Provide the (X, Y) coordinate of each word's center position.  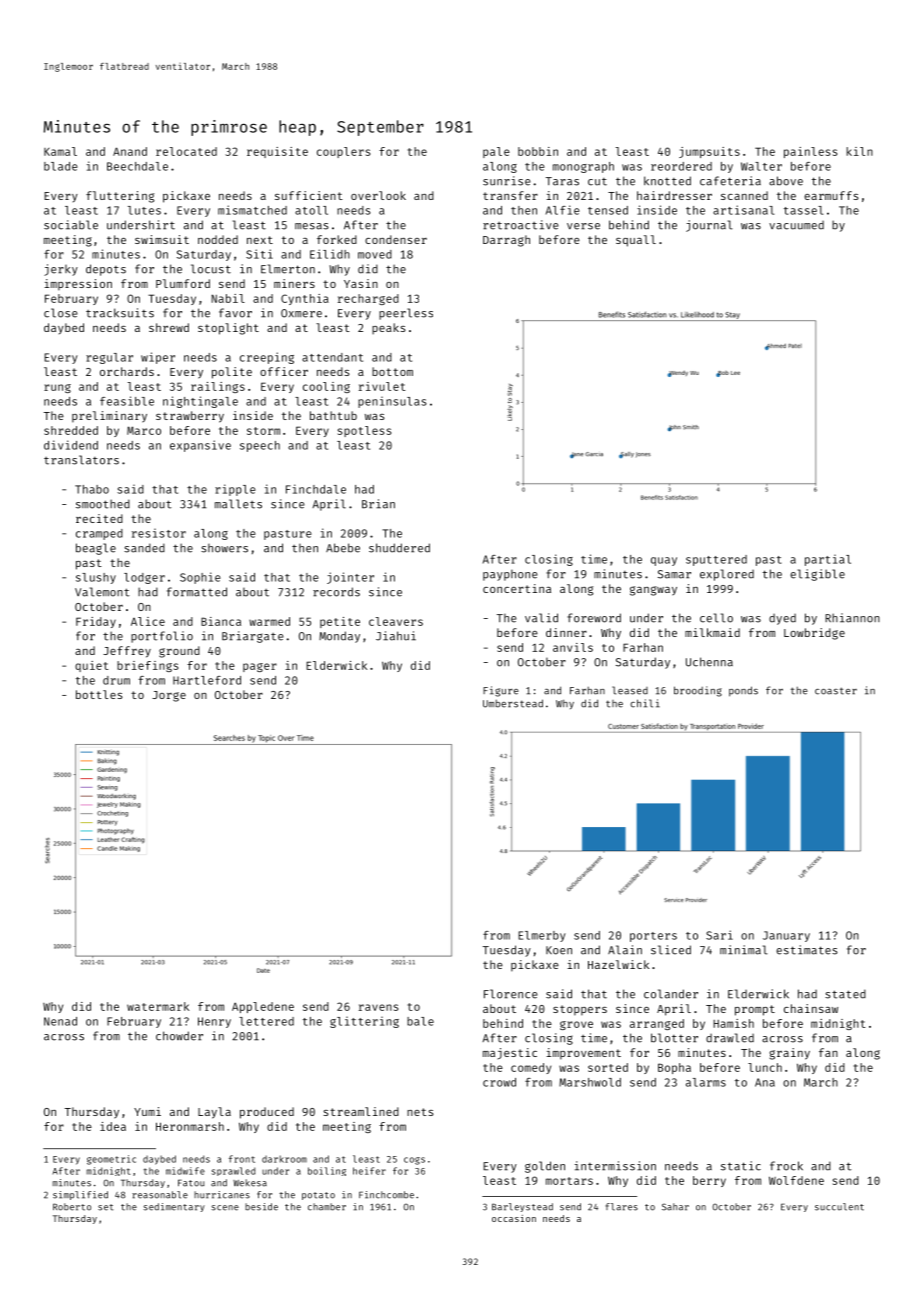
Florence (511, 994)
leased (630, 690)
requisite (277, 152)
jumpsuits (709, 152)
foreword (594, 618)
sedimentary (174, 1207)
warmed (269, 621)
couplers (343, 152)
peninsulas (392, 402)
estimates (807, 950)
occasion (514, 1218)
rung (57, 388)
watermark (158, 1006)
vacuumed (796, 225)
